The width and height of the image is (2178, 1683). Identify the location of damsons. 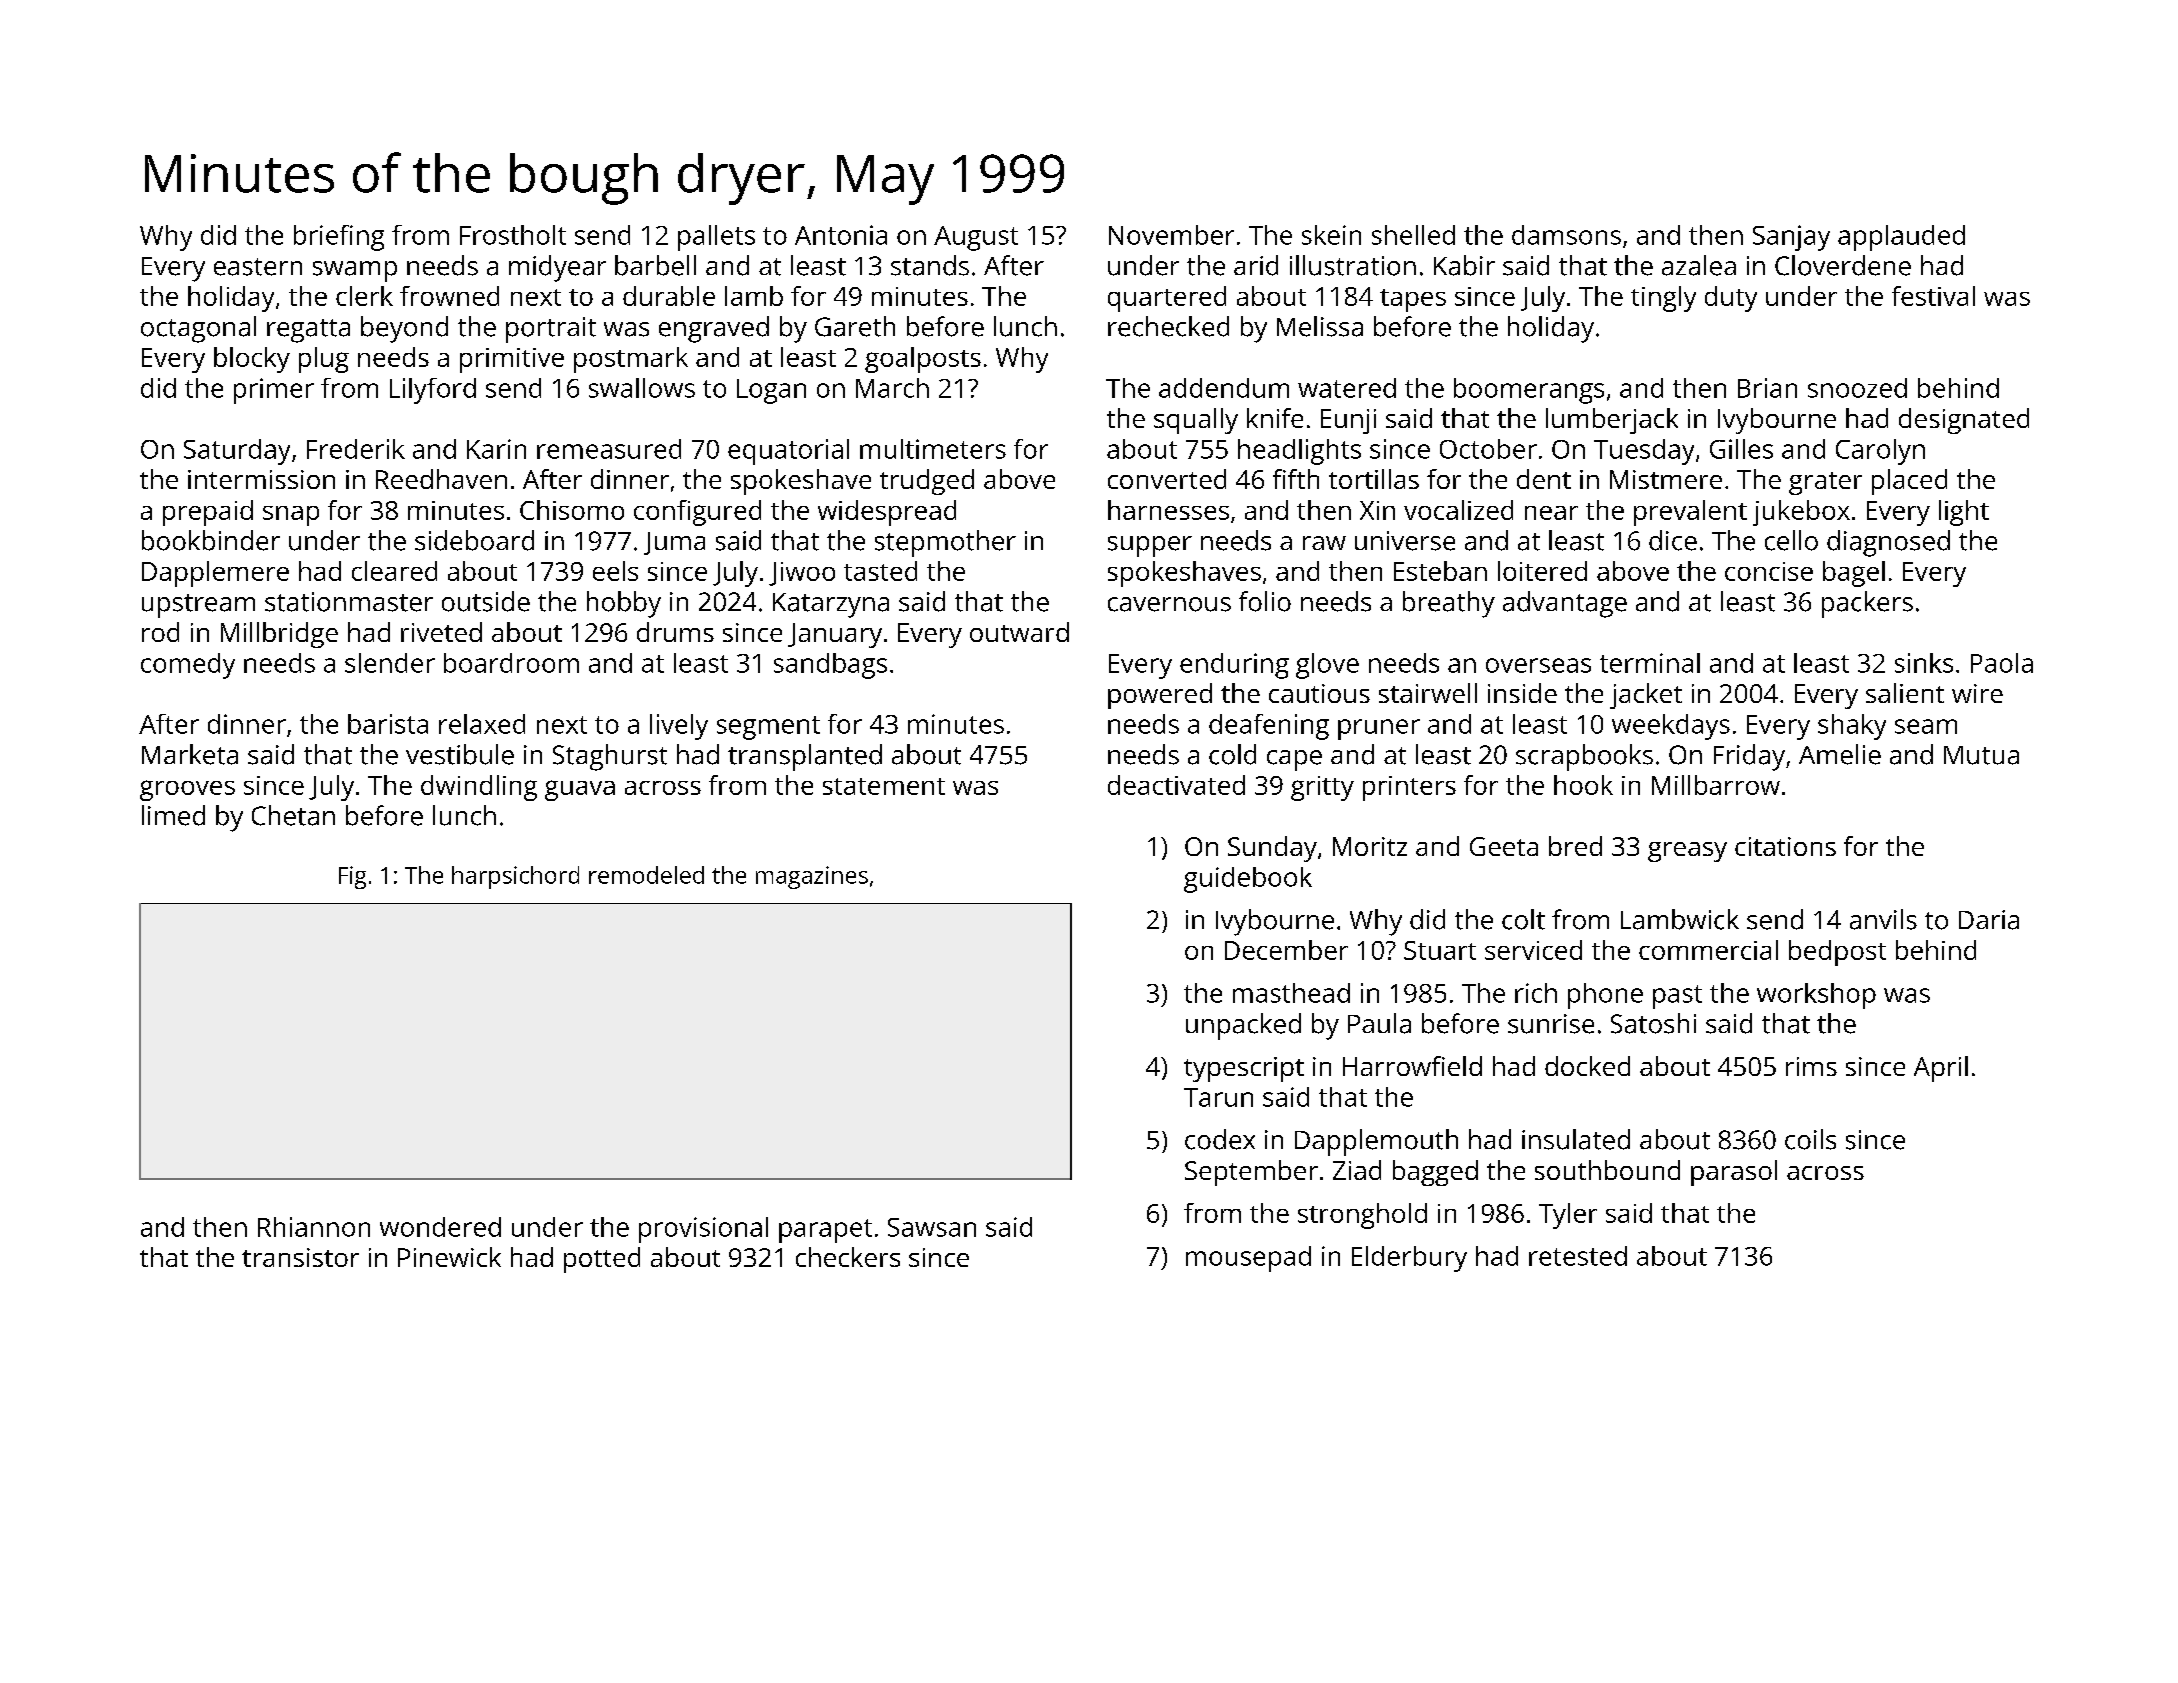
(1566, 235).
